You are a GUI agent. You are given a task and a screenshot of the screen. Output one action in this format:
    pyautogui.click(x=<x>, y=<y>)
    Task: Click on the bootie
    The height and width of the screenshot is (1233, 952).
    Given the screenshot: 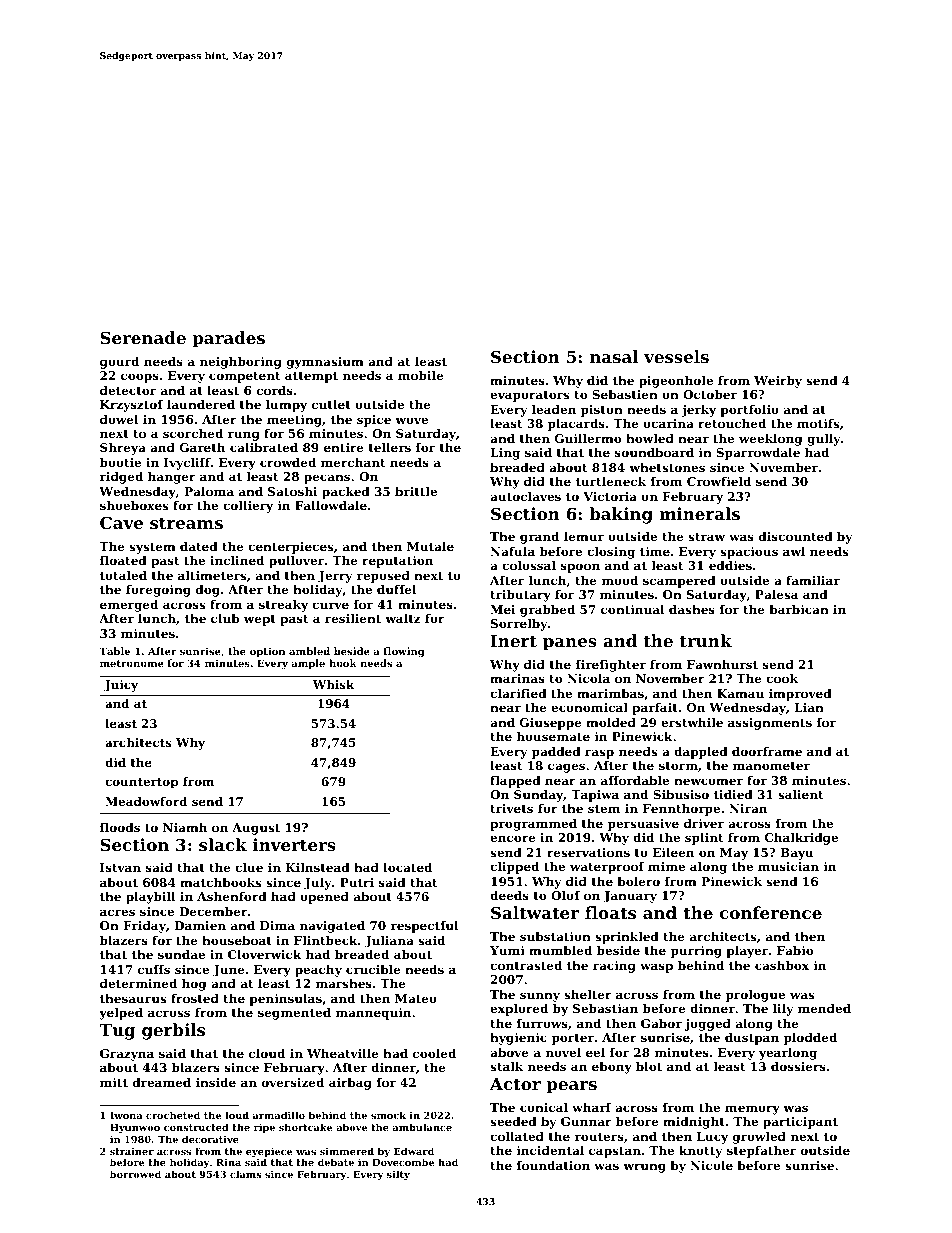 What is the action you would take?
    pyautogui.click(x=120, y=462)
